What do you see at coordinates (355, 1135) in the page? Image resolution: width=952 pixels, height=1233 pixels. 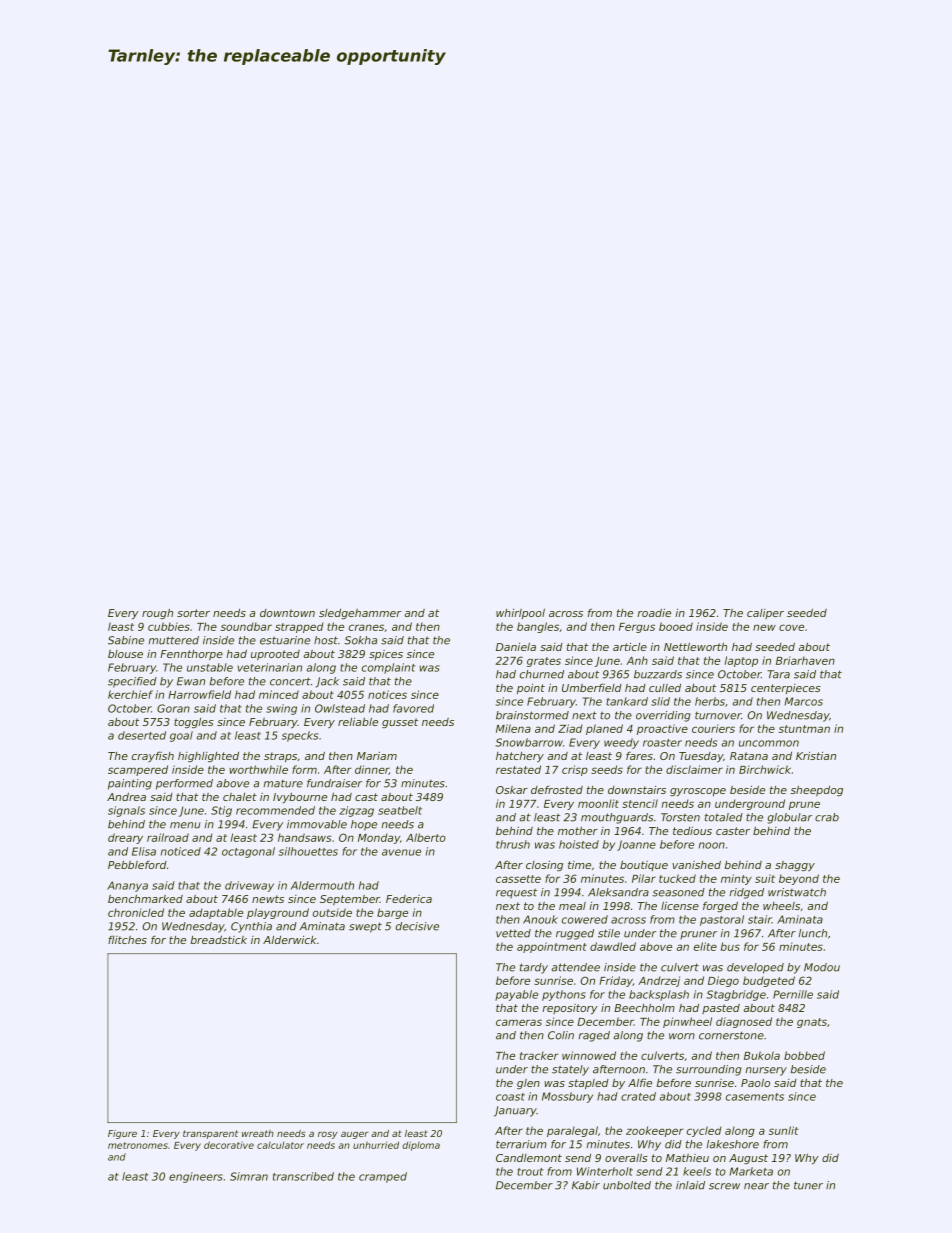 I see `auger` at bounding box center [355, 1135].
